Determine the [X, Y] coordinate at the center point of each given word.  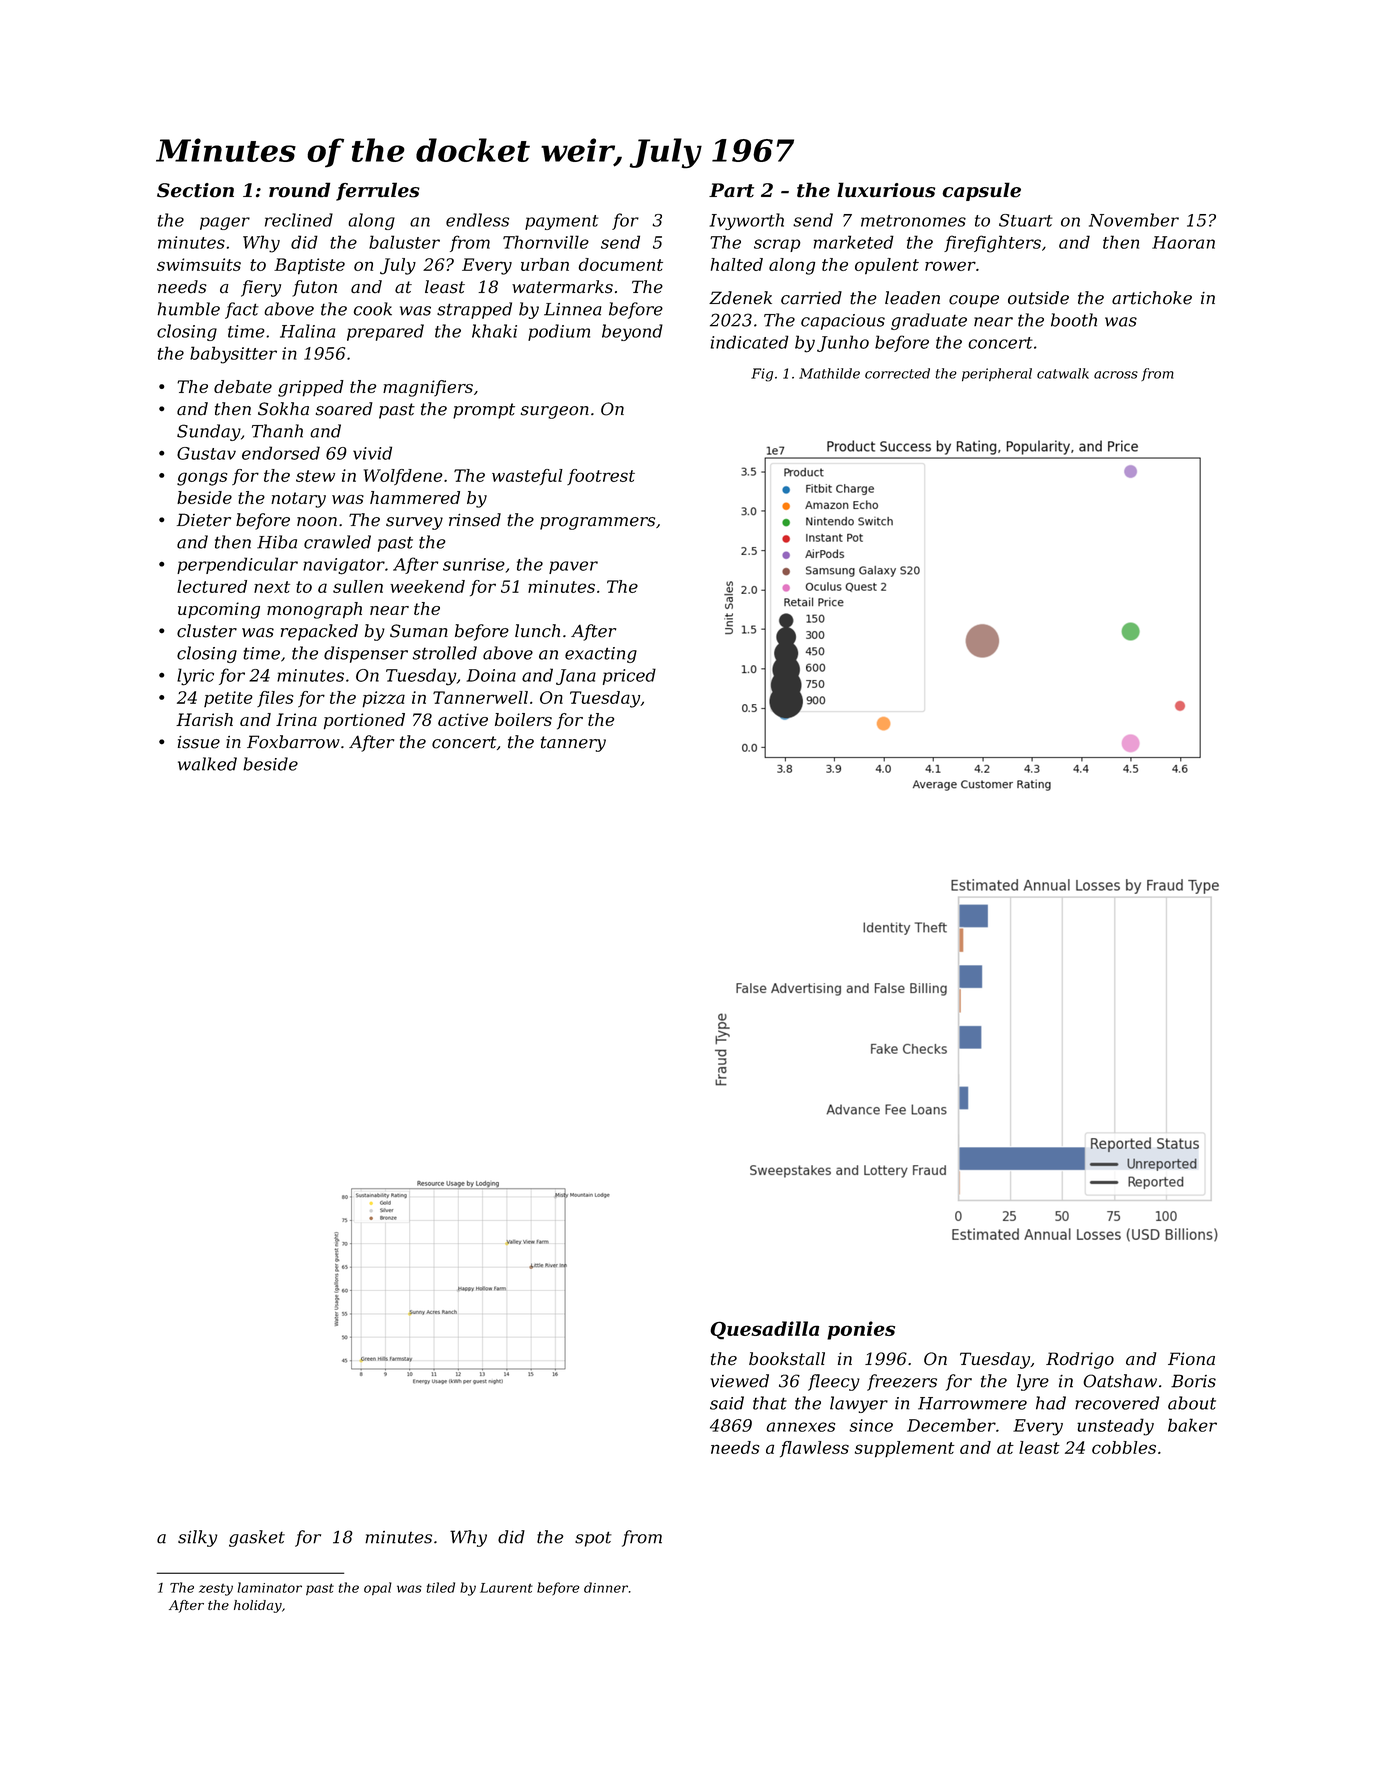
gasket [257, 1538]
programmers [597, 523]
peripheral [997, 374]
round [299, 190]
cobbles [1124, 1447]
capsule [981, 191]
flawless [814, 1449]
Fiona [1191, 1359]
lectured [212, 586]
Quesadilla [764, 1330]
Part [731, 190]
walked [207, 764]
